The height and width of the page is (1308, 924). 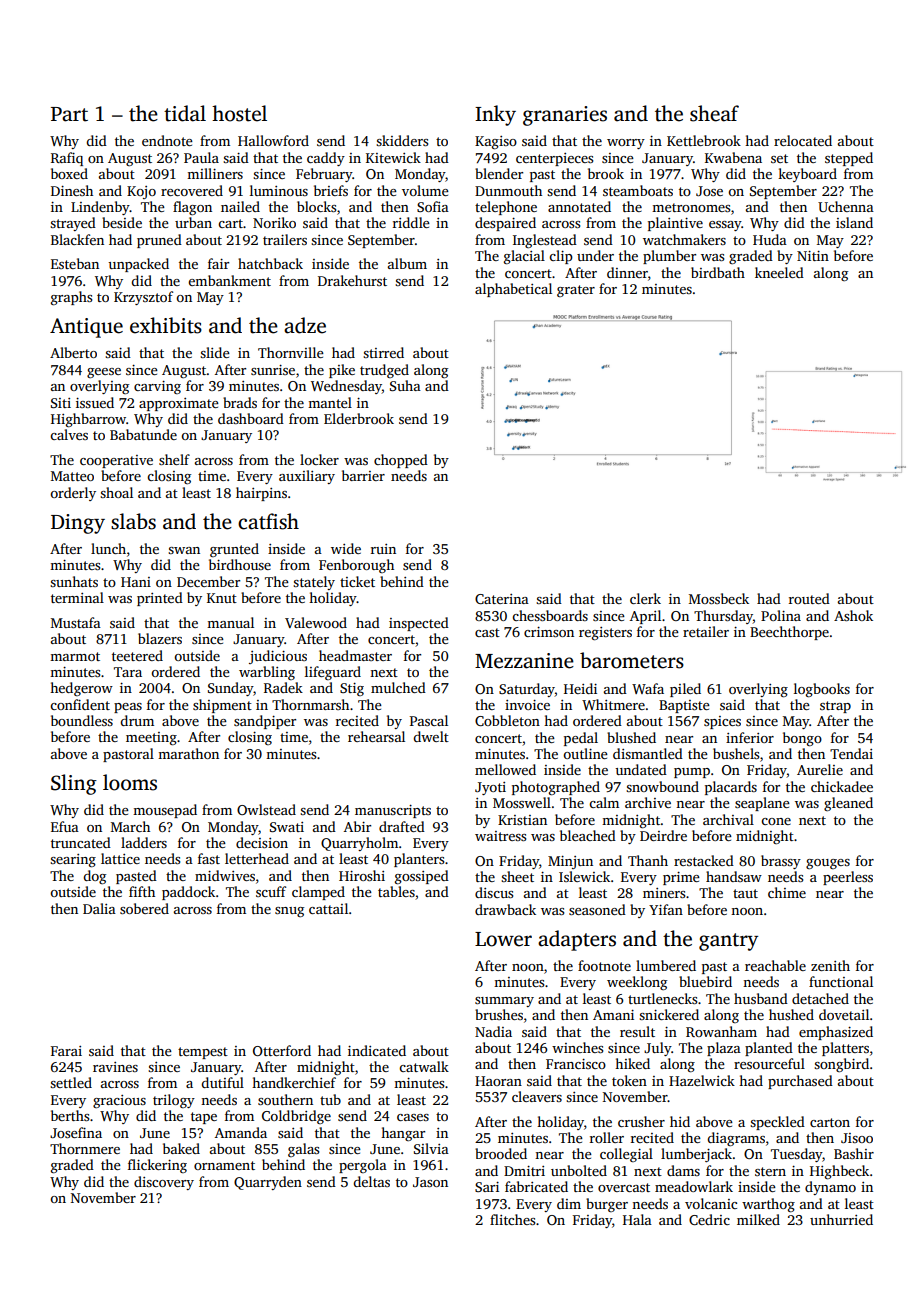 I want to click on Quarryden, so click(x=268, y=1183).
